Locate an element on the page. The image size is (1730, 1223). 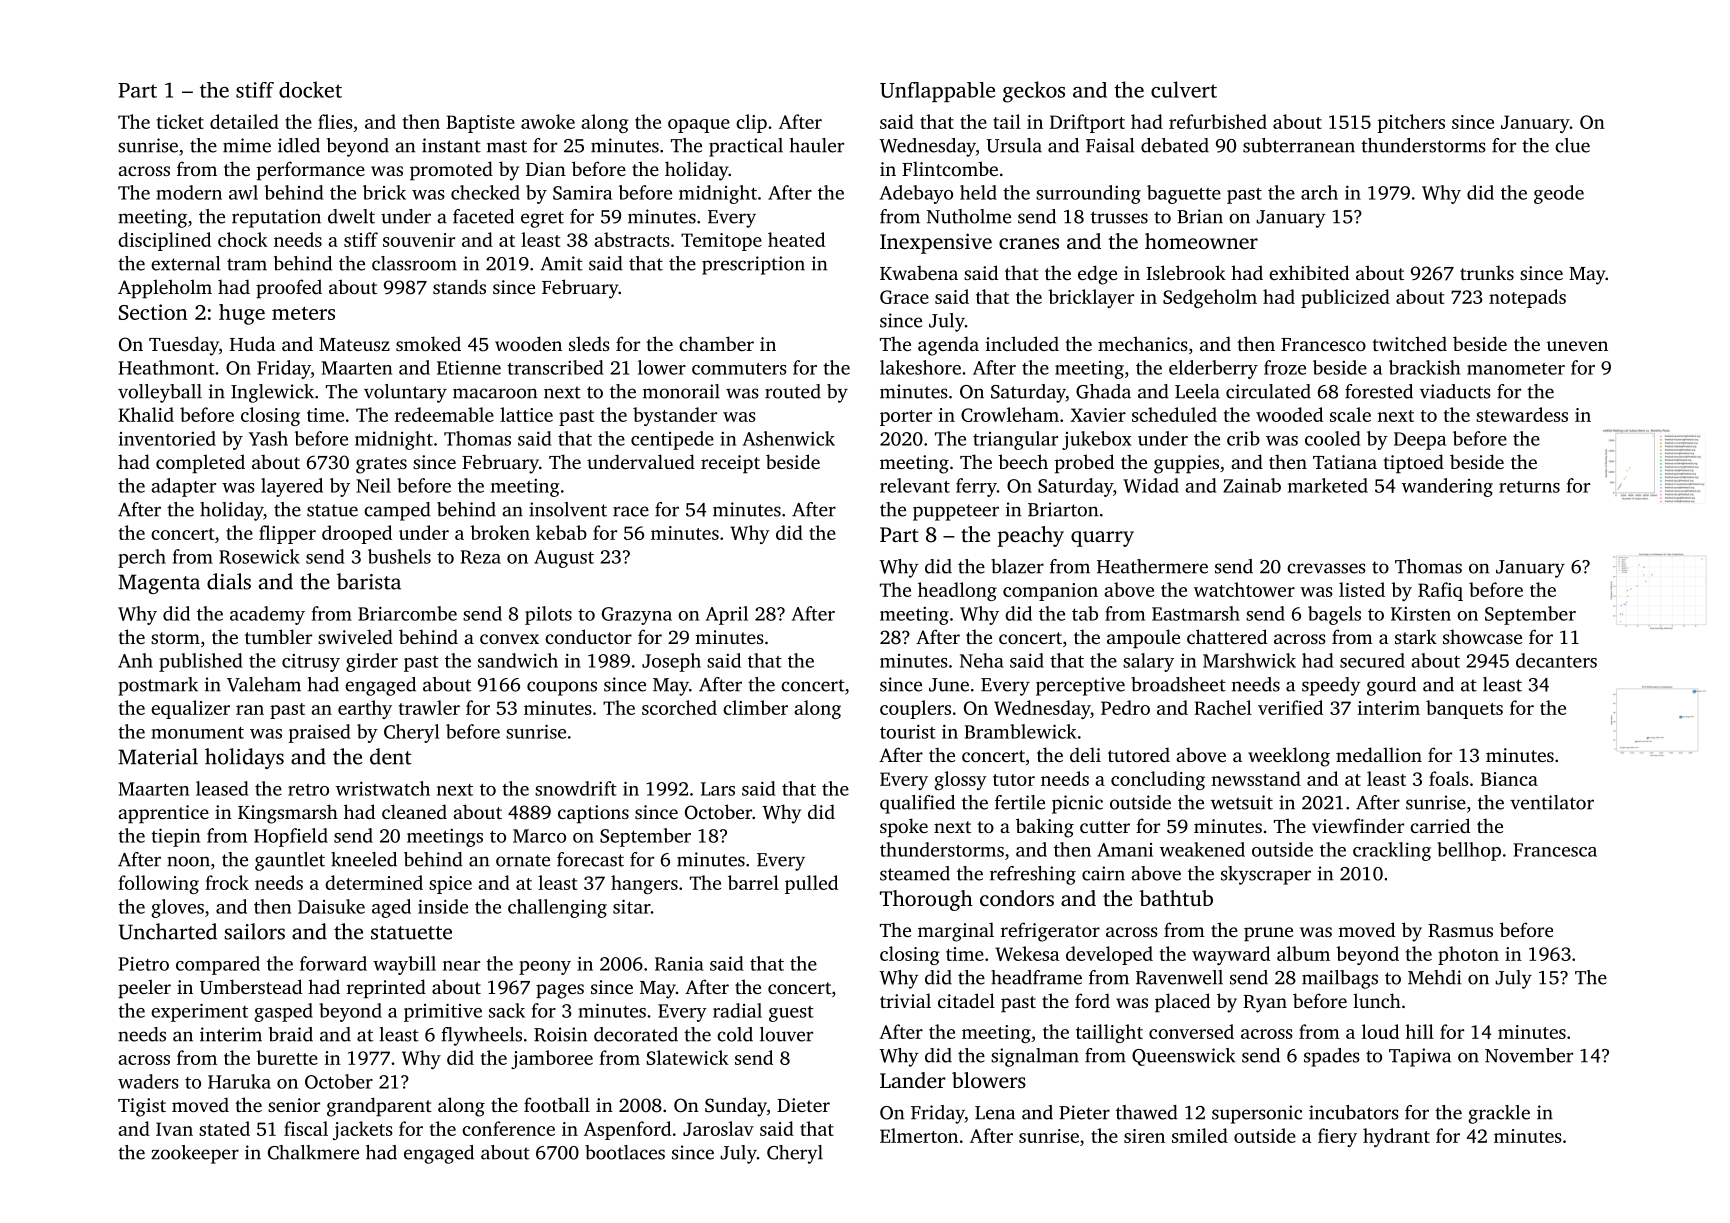
Rasmus is located at coordinates (1460, 931).
